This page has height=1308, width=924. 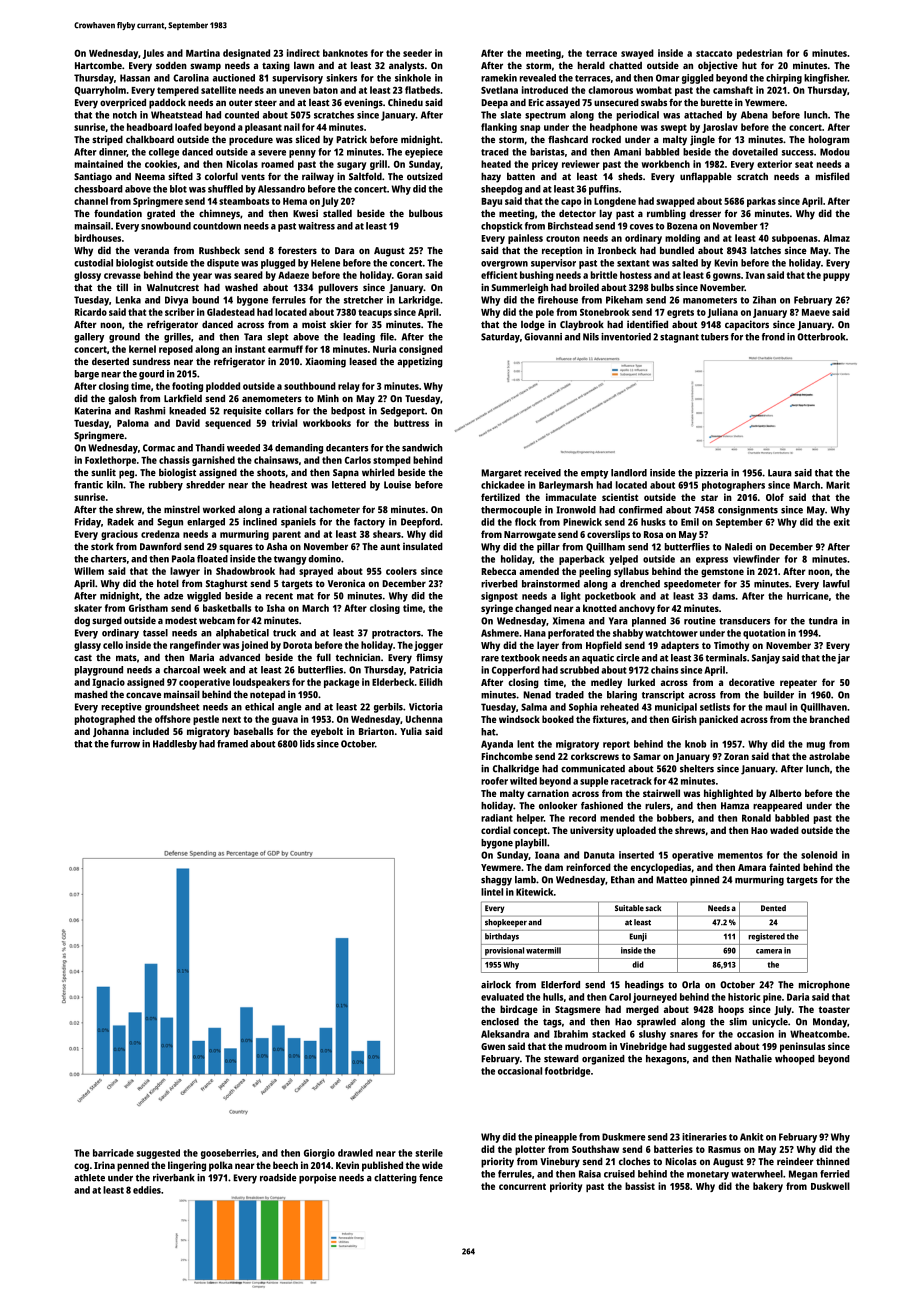 What do you see at coordinates (826, 79) in the page?
I see `kingfisher` at bounding box center [826, 79].
